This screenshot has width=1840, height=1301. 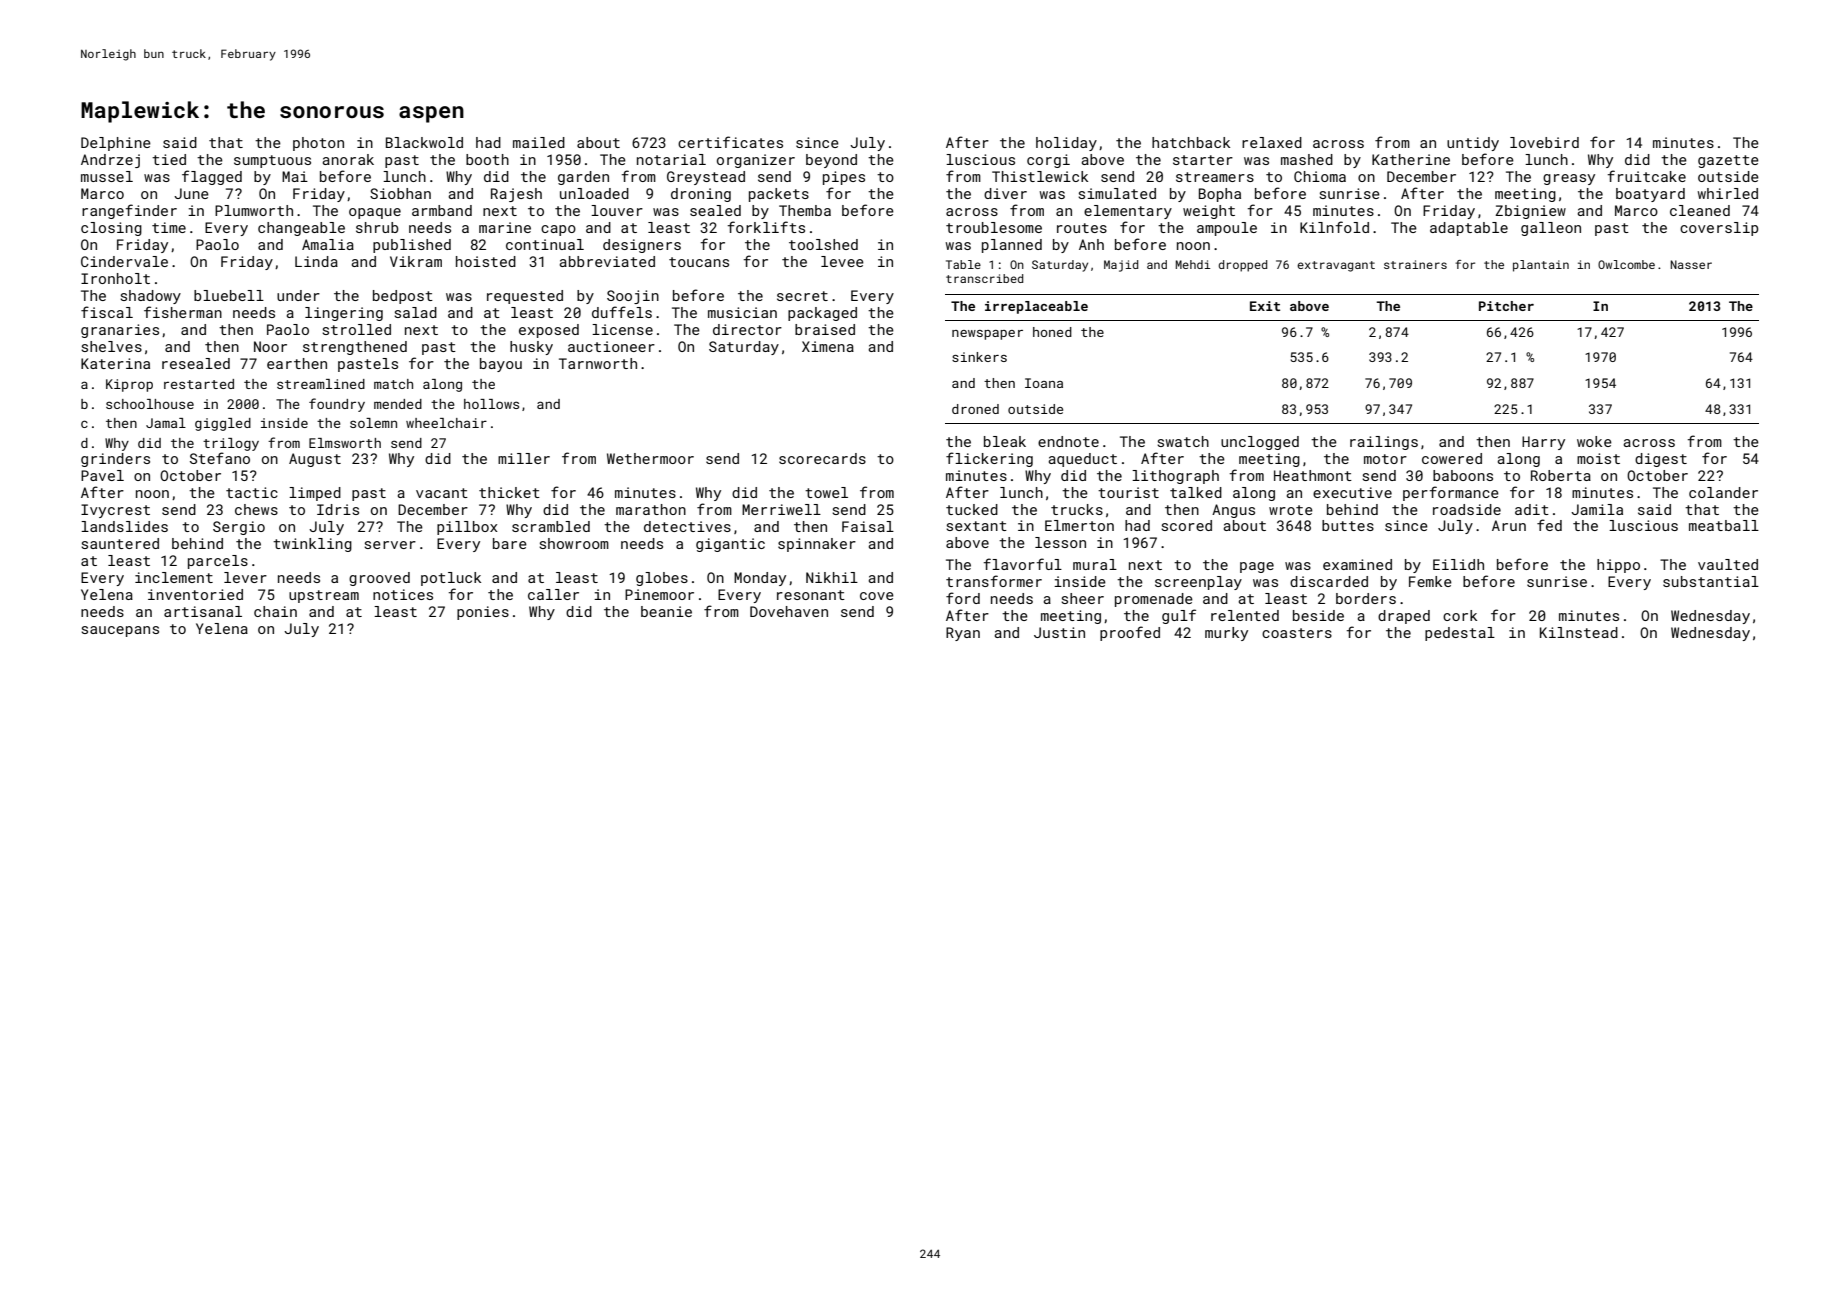 I want to click on relaxed, so click(x=1272, y=142).
